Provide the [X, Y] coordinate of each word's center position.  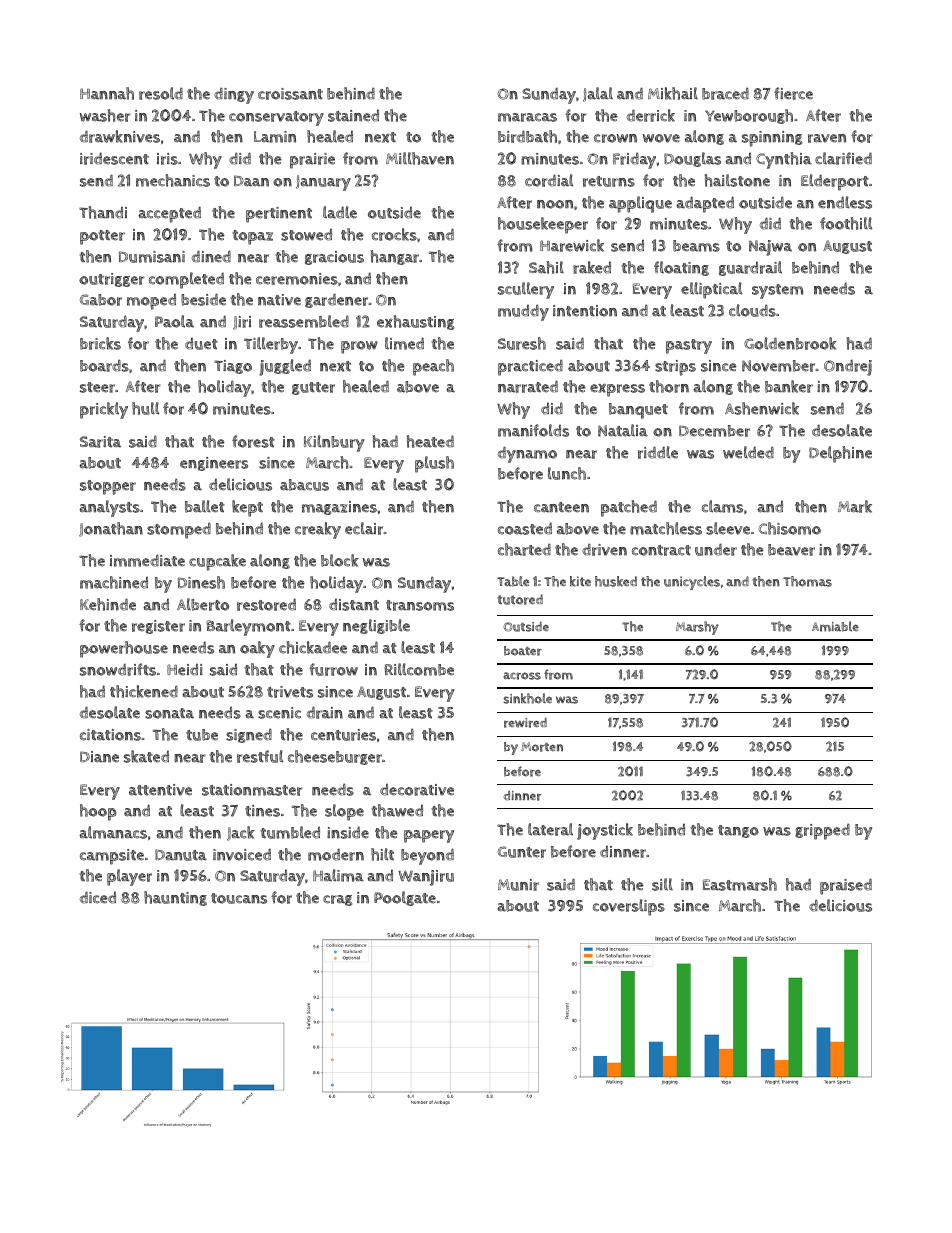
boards [104, 365]
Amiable [835, 626]
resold [161, 93]
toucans [239, 898]
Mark [855, 506]
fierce [793, 93]
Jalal [598, 94]
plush [434, 464]
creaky [318, 530]
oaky [257, 649]
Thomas [807, 581]
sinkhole [527, 698]
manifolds [533, 430]
